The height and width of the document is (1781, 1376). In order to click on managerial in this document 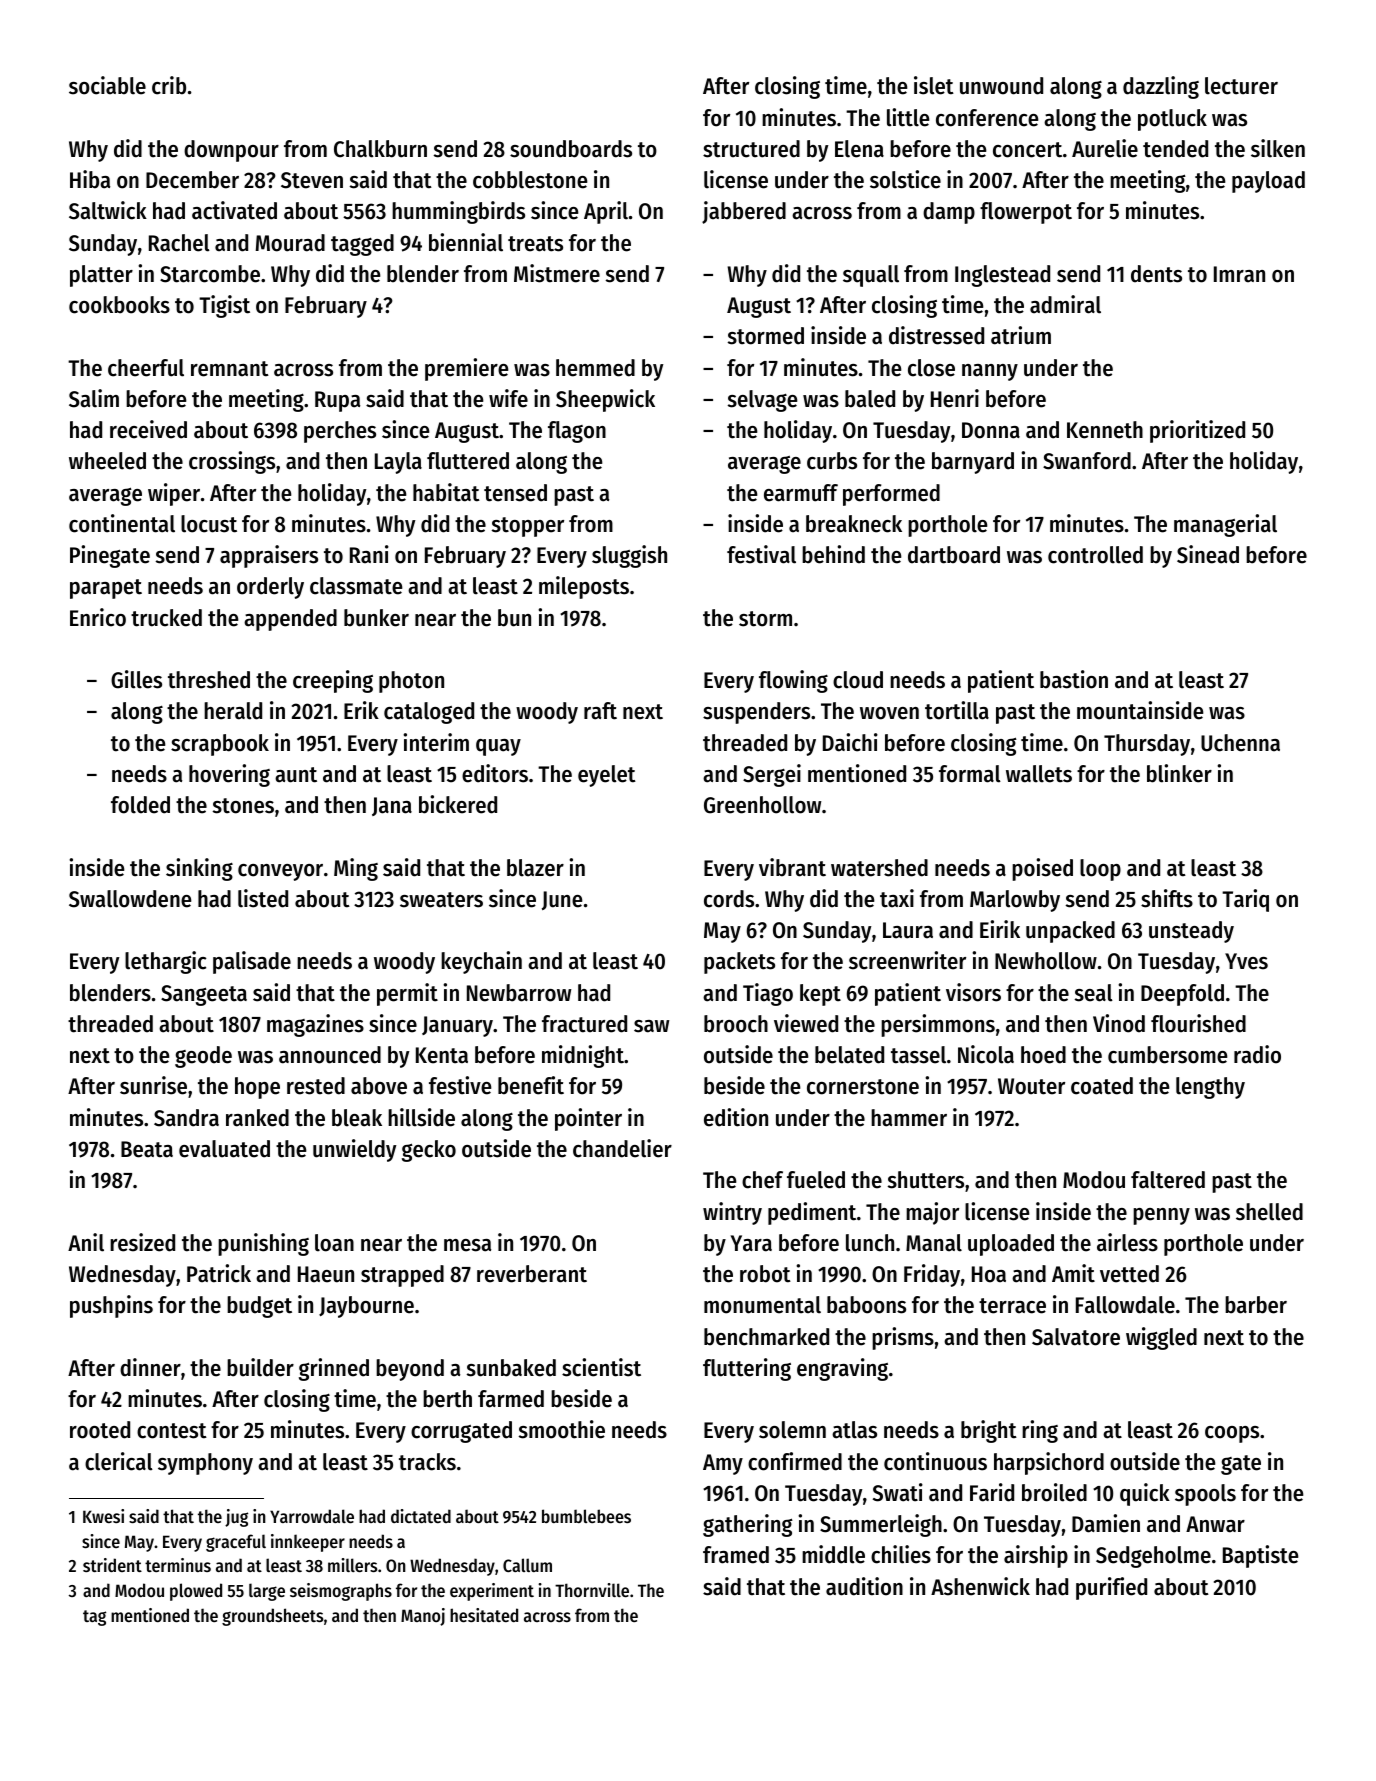, I will do `click(1225, 525)`.
